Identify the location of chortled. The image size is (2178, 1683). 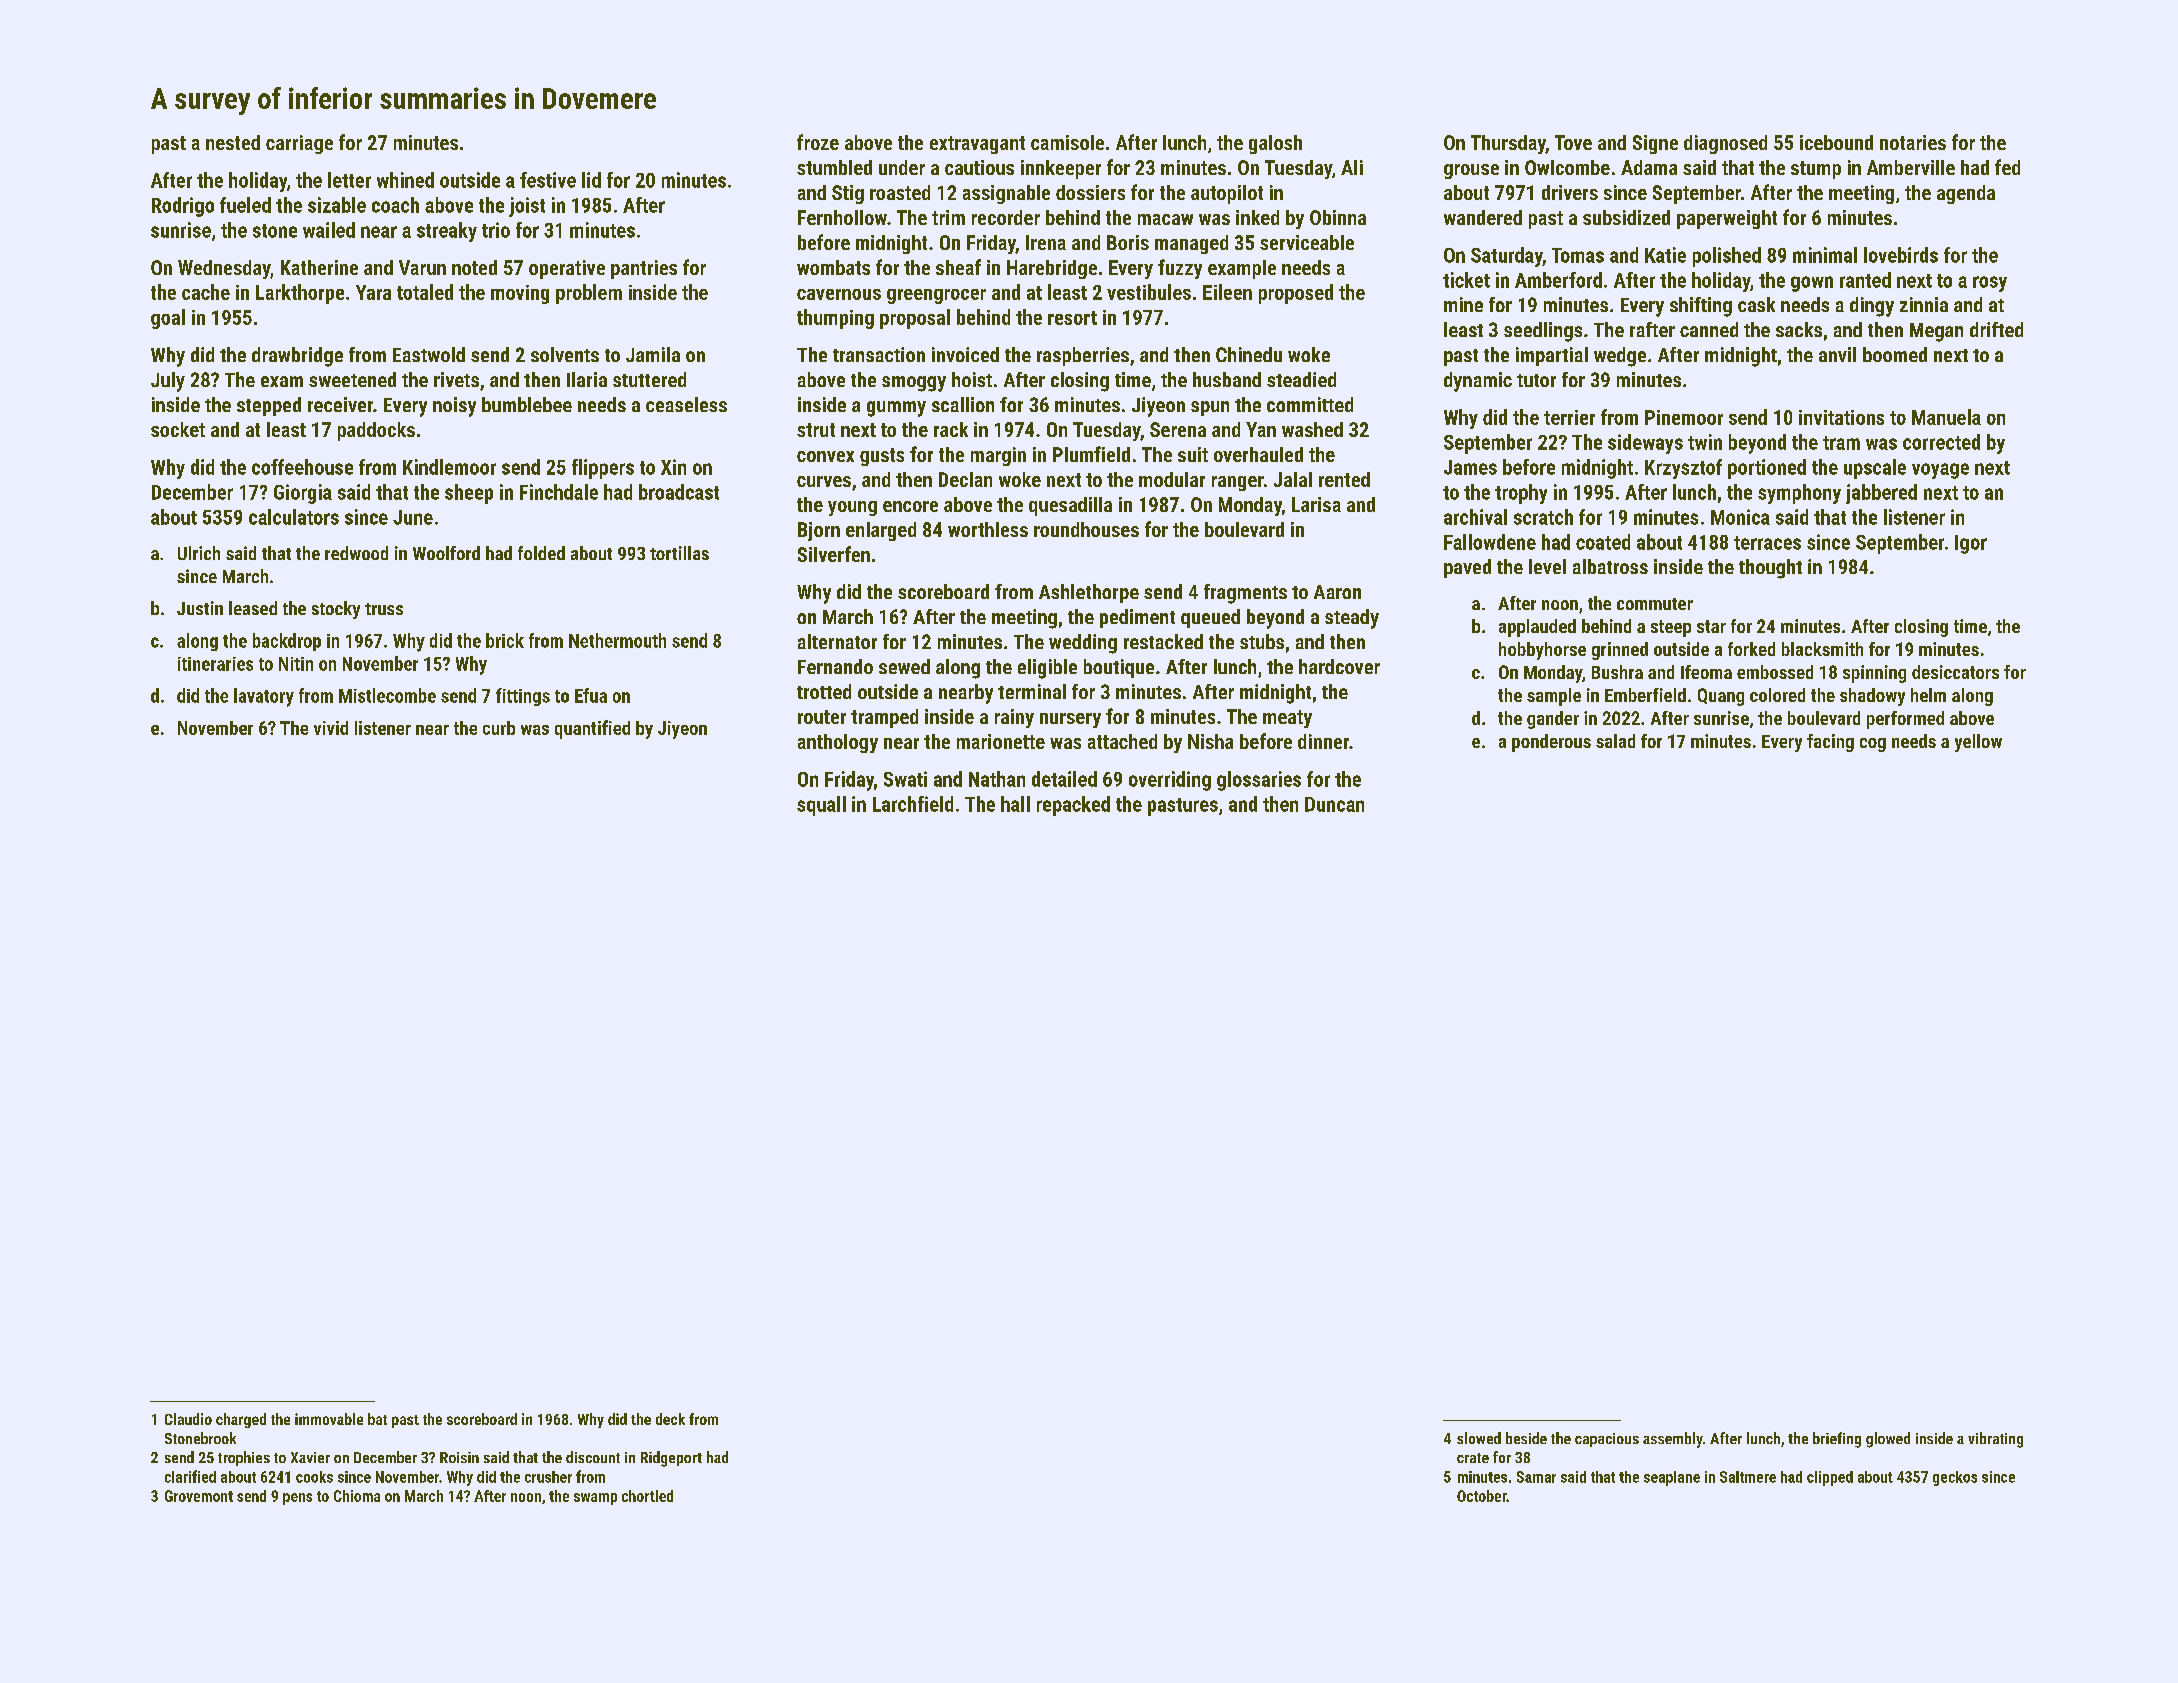
(647, 1496).
